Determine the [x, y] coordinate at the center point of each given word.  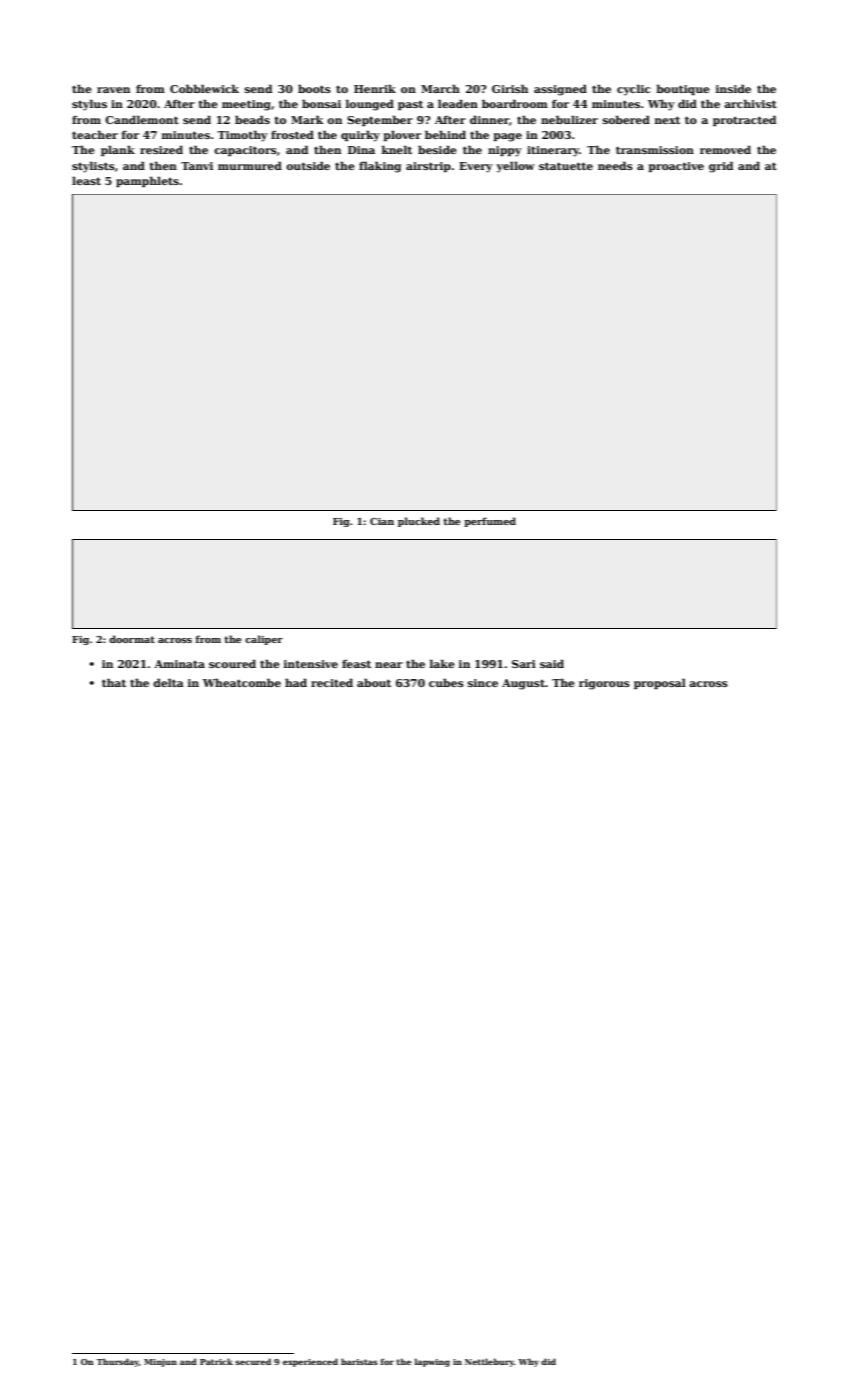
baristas [359, 1361]
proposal [660, 683]
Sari [524, 664]
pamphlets [147, 181]
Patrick [216, 1361]
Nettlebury [489, 1362]
